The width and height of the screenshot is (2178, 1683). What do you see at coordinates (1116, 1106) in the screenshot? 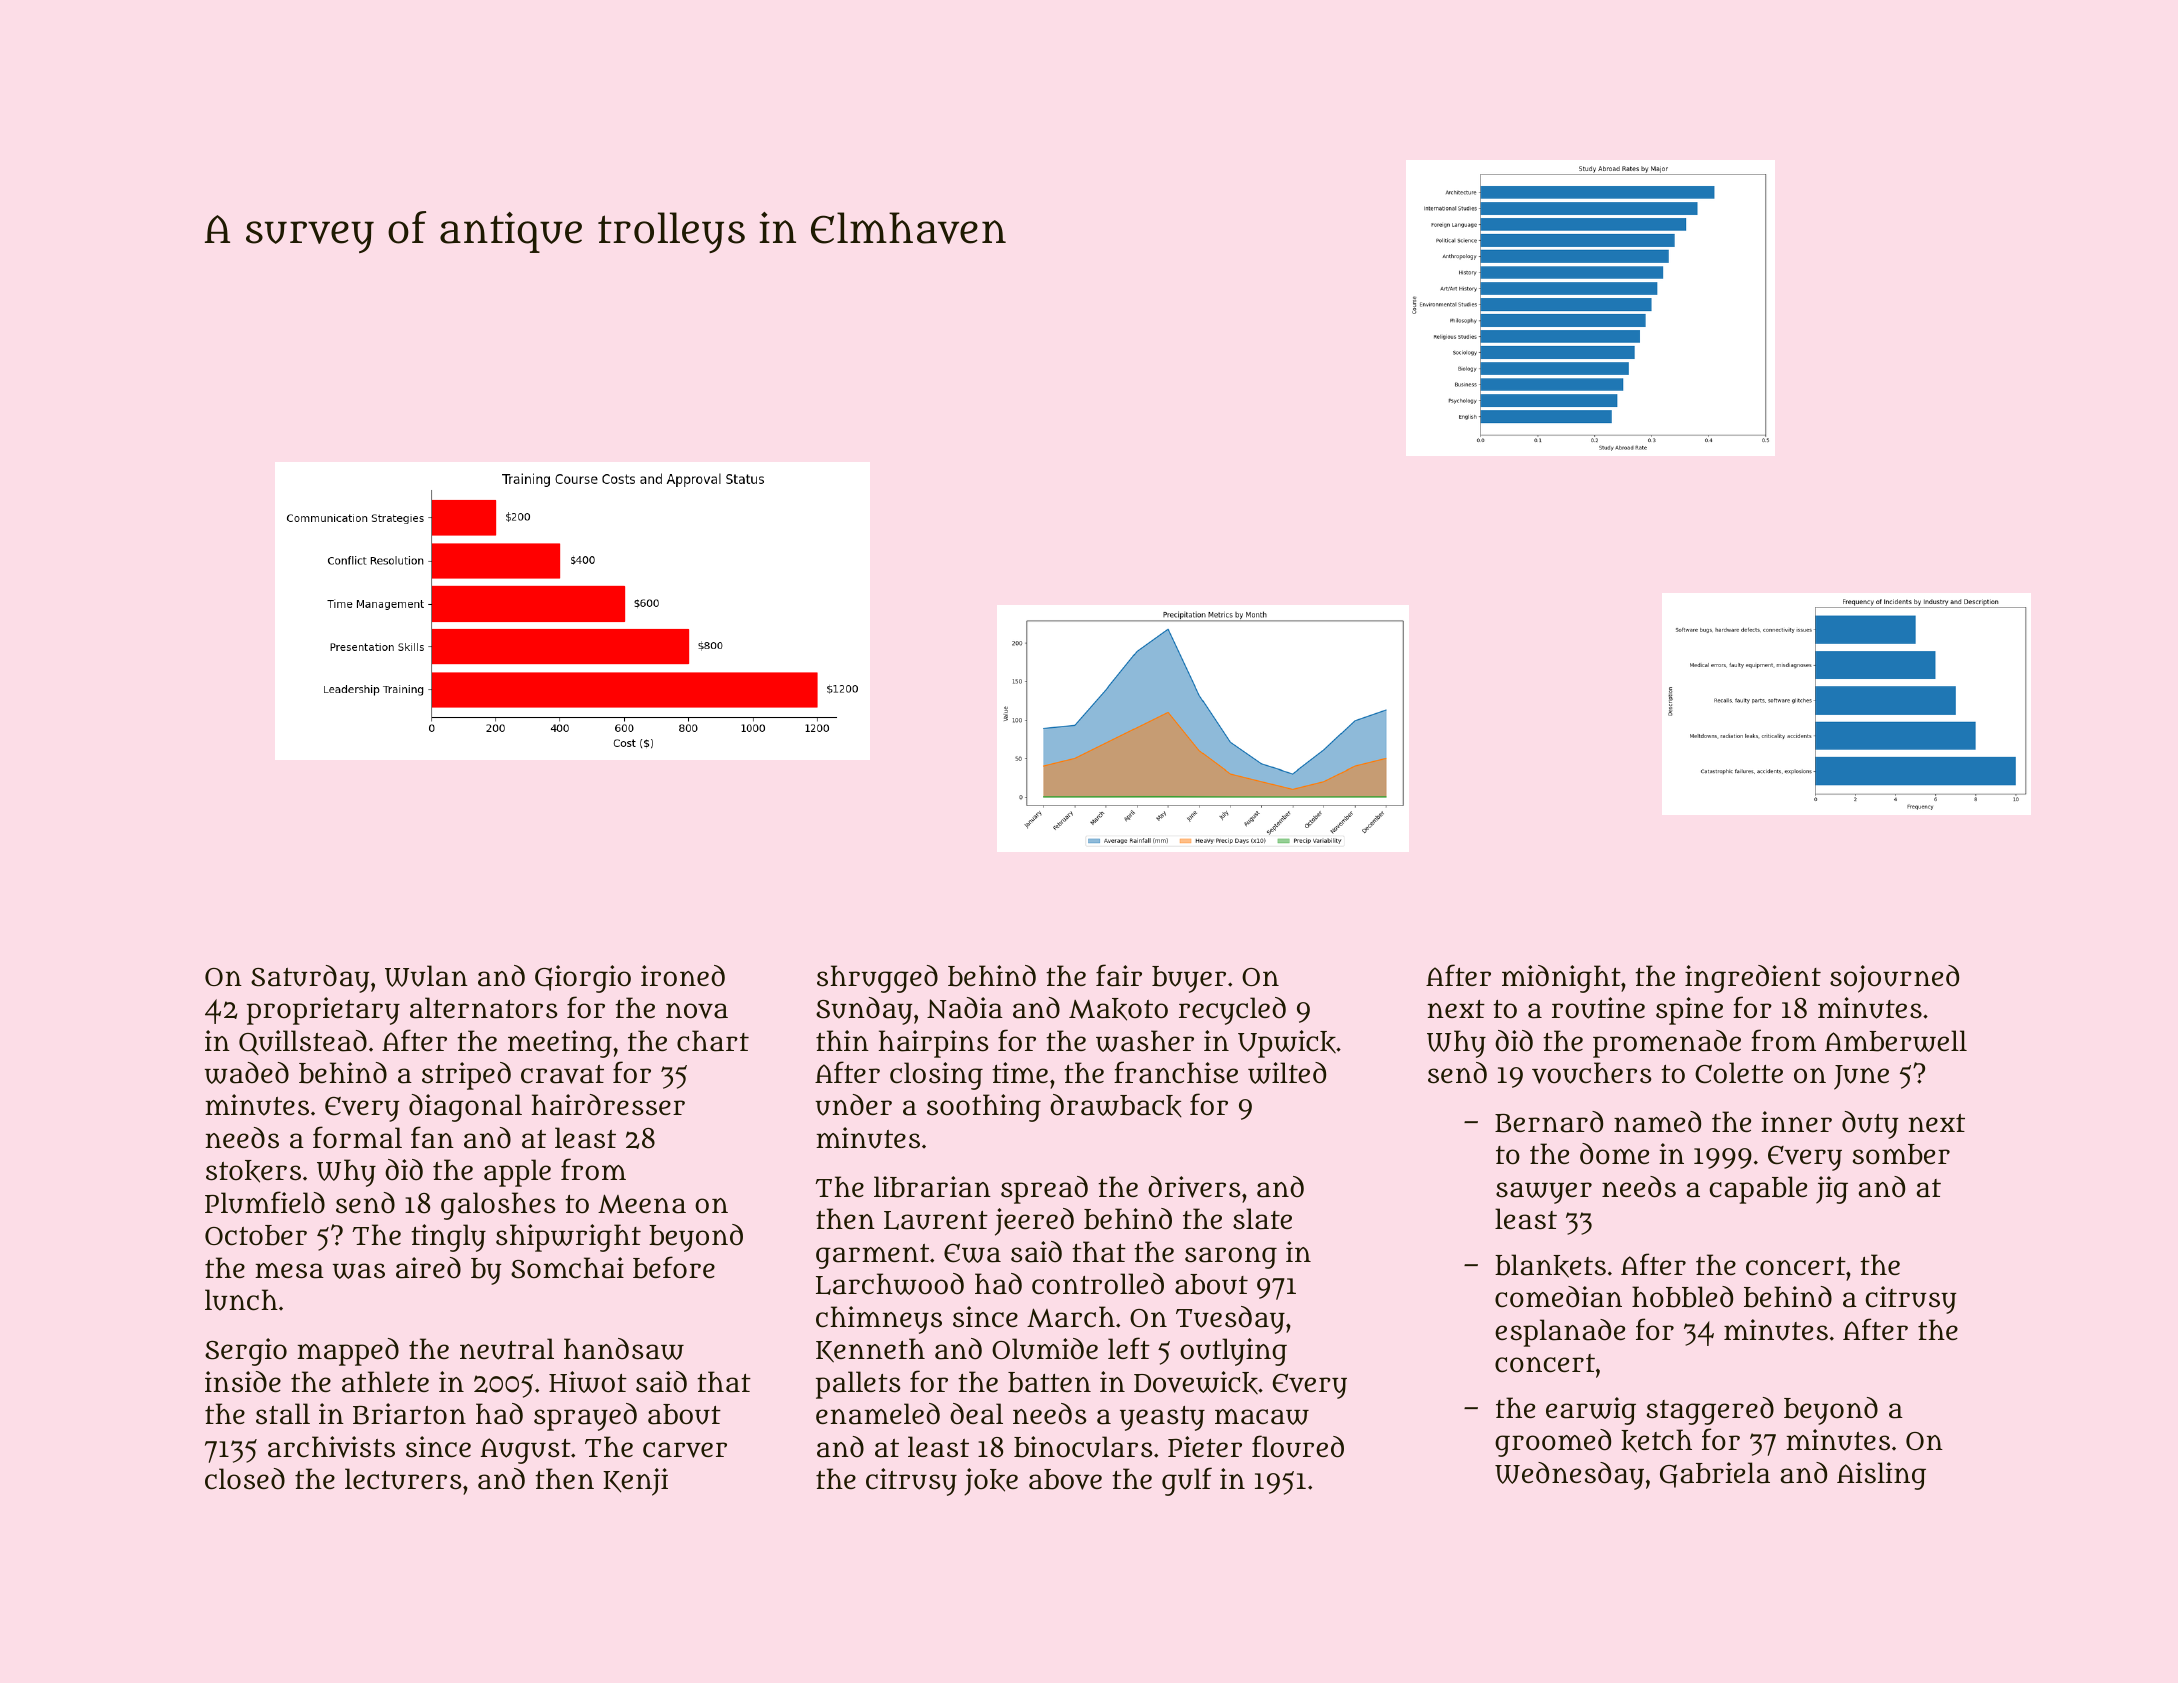
I see `drawback` at bounding box center [1116, 1106].
